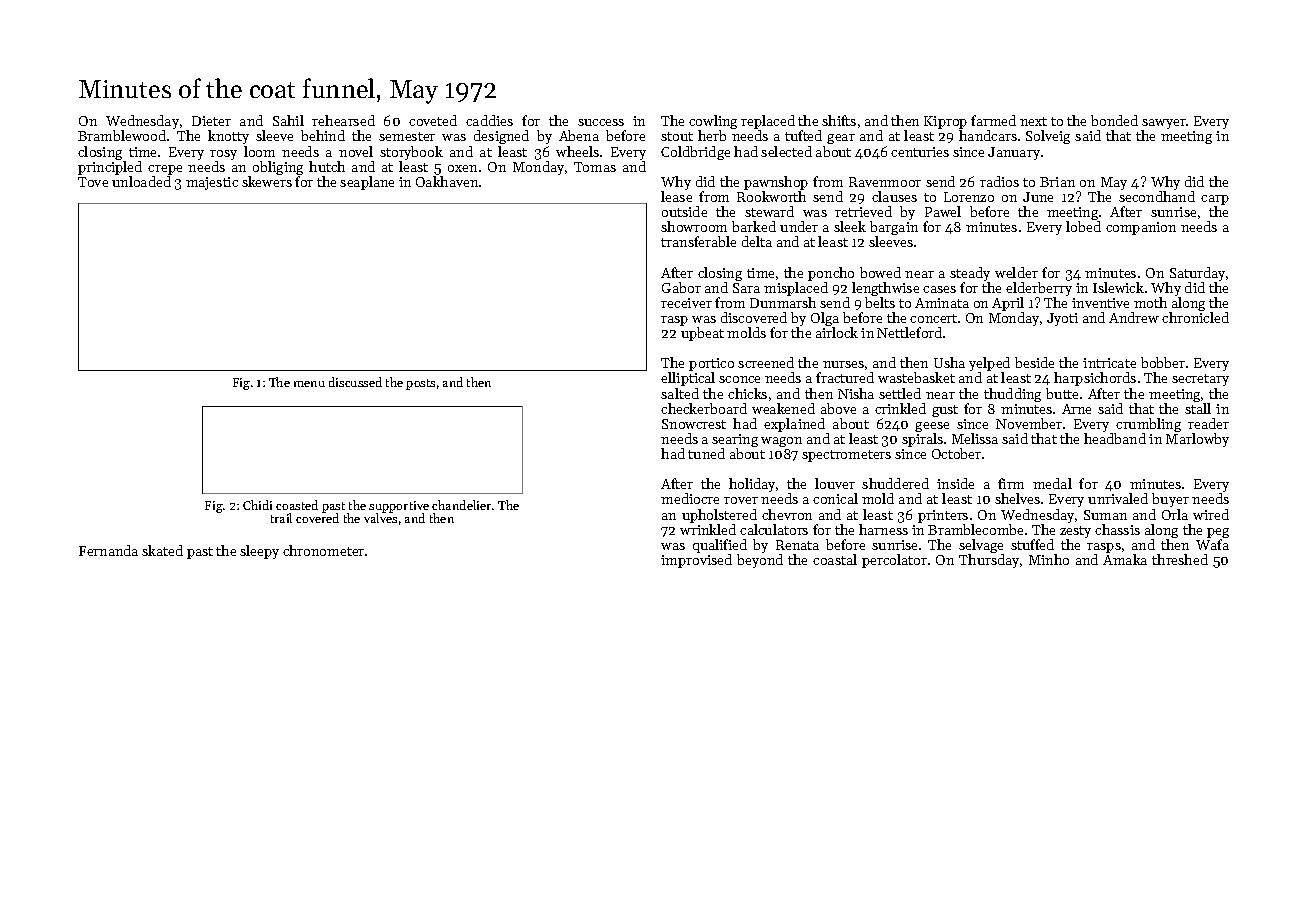 This screenshot has width=1308, height=924. I want to click on upbeat, so click(702, 334).
